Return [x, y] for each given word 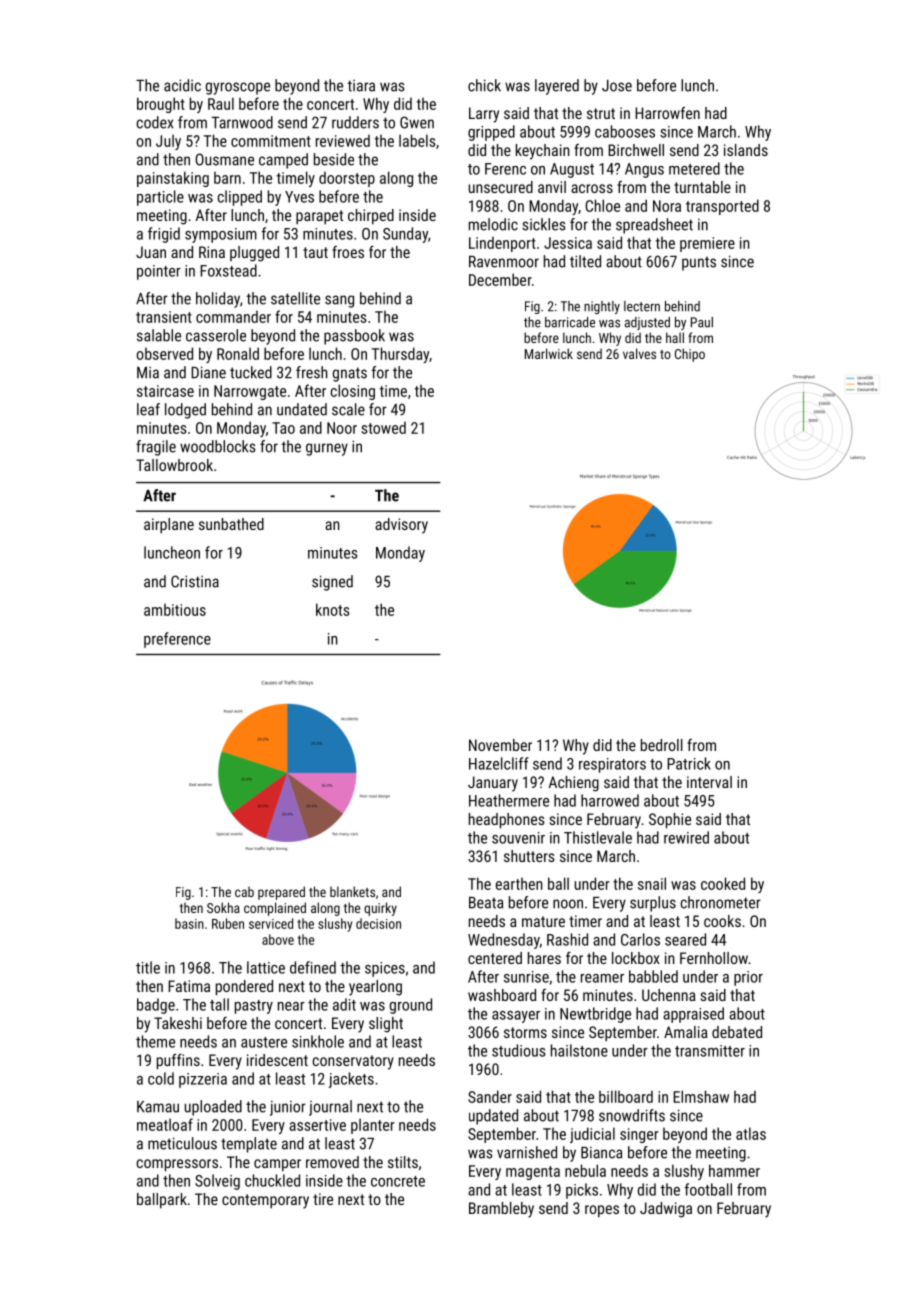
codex [155, 122]
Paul [702, 322]
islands [746, 150]
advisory [401, 526]
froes [348, 252]
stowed [383, 428]
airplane [169, 526]
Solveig [217, 1182]
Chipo [690, 355]
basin [189, 923]
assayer [516, 1017]
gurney [327, 449]
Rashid [567, 939]
